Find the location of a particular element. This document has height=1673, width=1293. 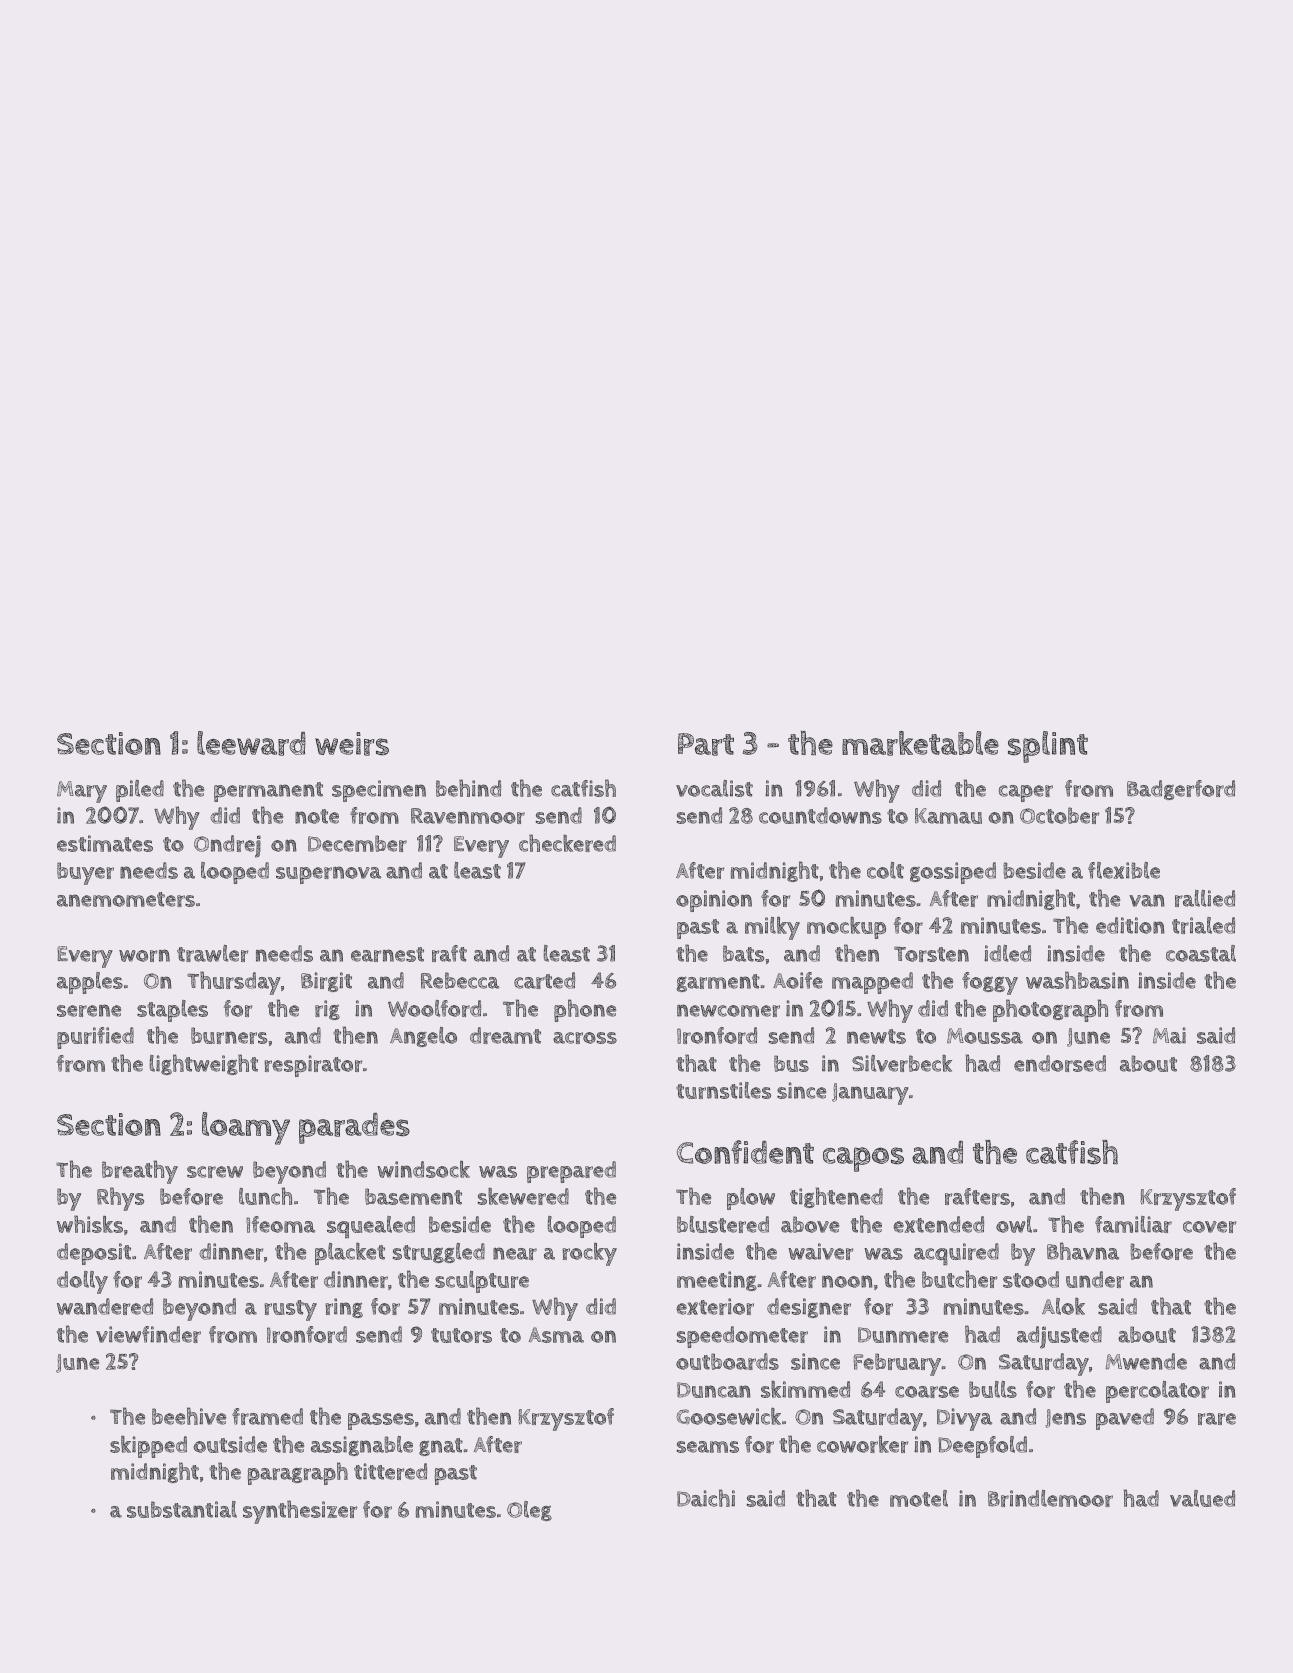

Part is located at coordinates (706, 744).
